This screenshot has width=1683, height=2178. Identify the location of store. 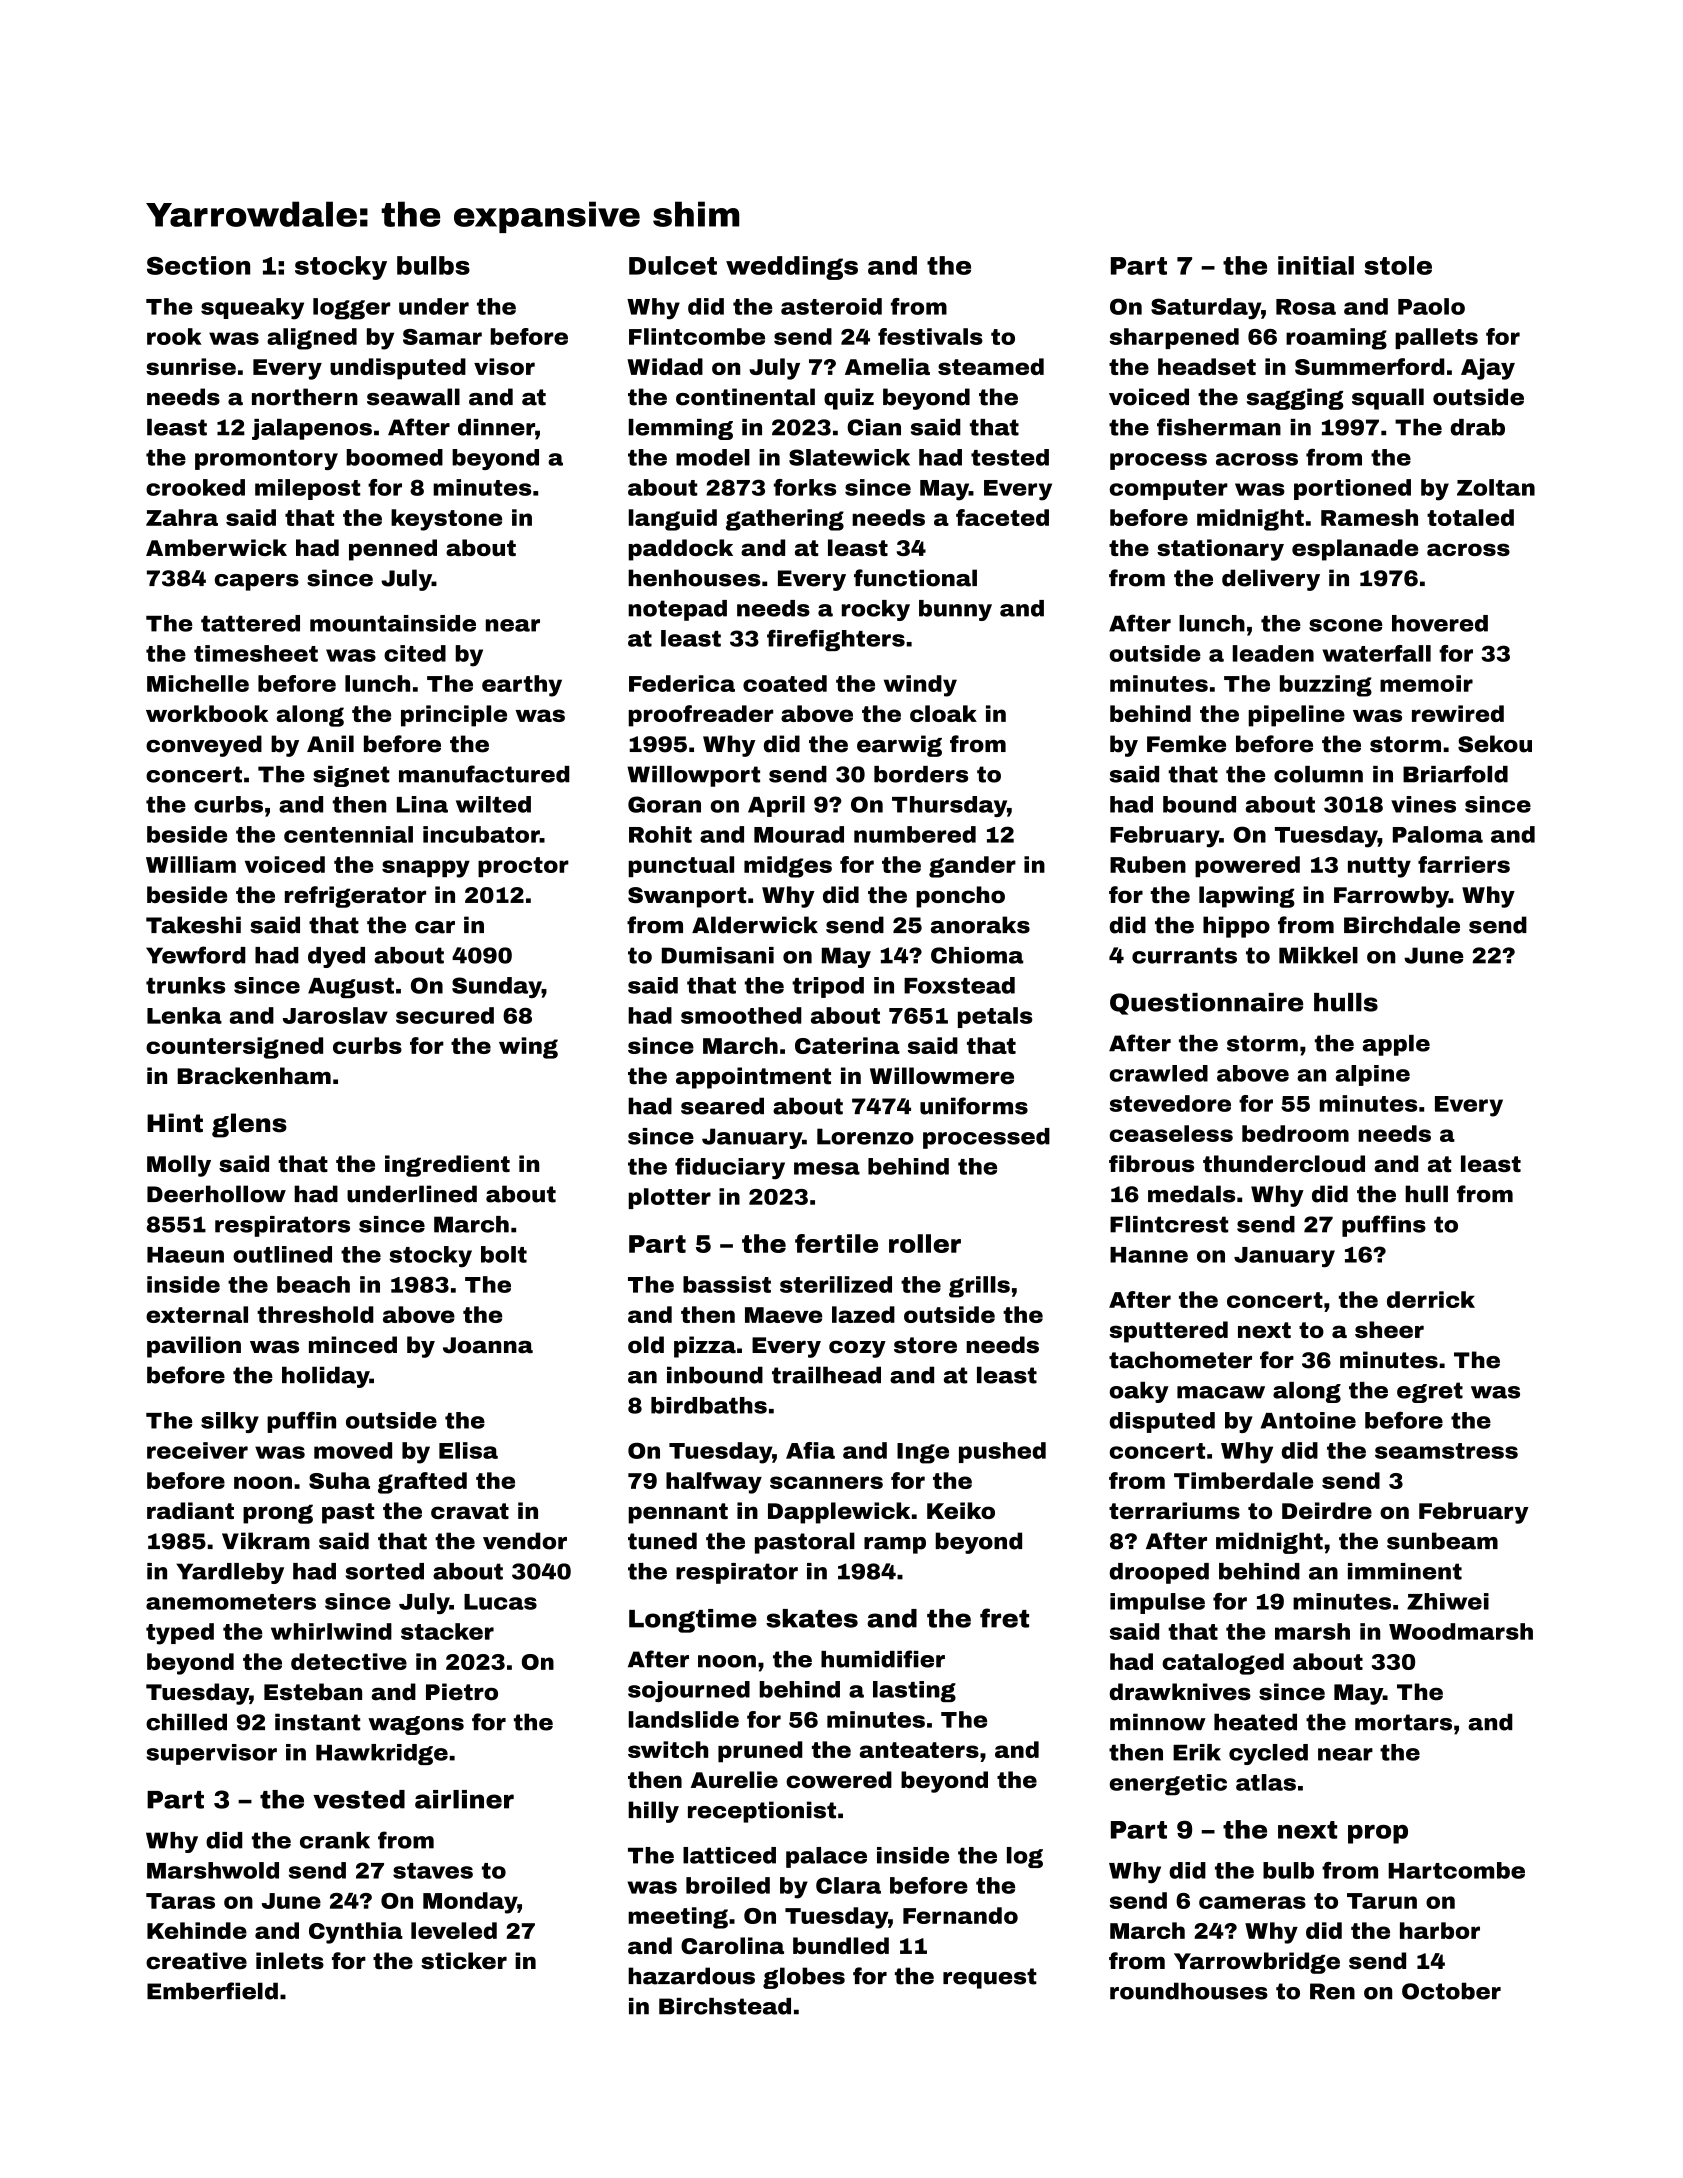
(925, 1345).
